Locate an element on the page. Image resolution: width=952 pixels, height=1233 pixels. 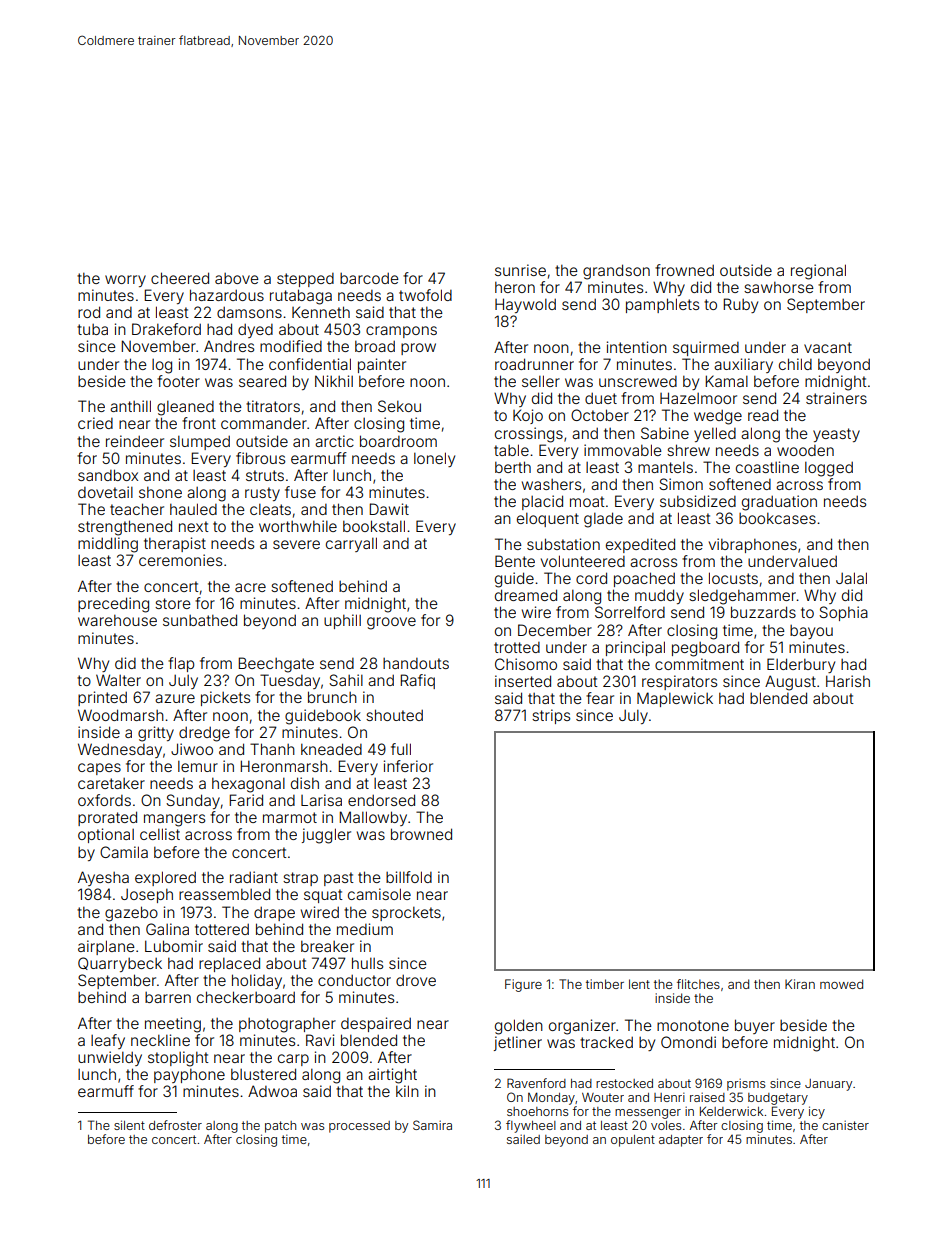
above is located at coordinates (237, 278).
